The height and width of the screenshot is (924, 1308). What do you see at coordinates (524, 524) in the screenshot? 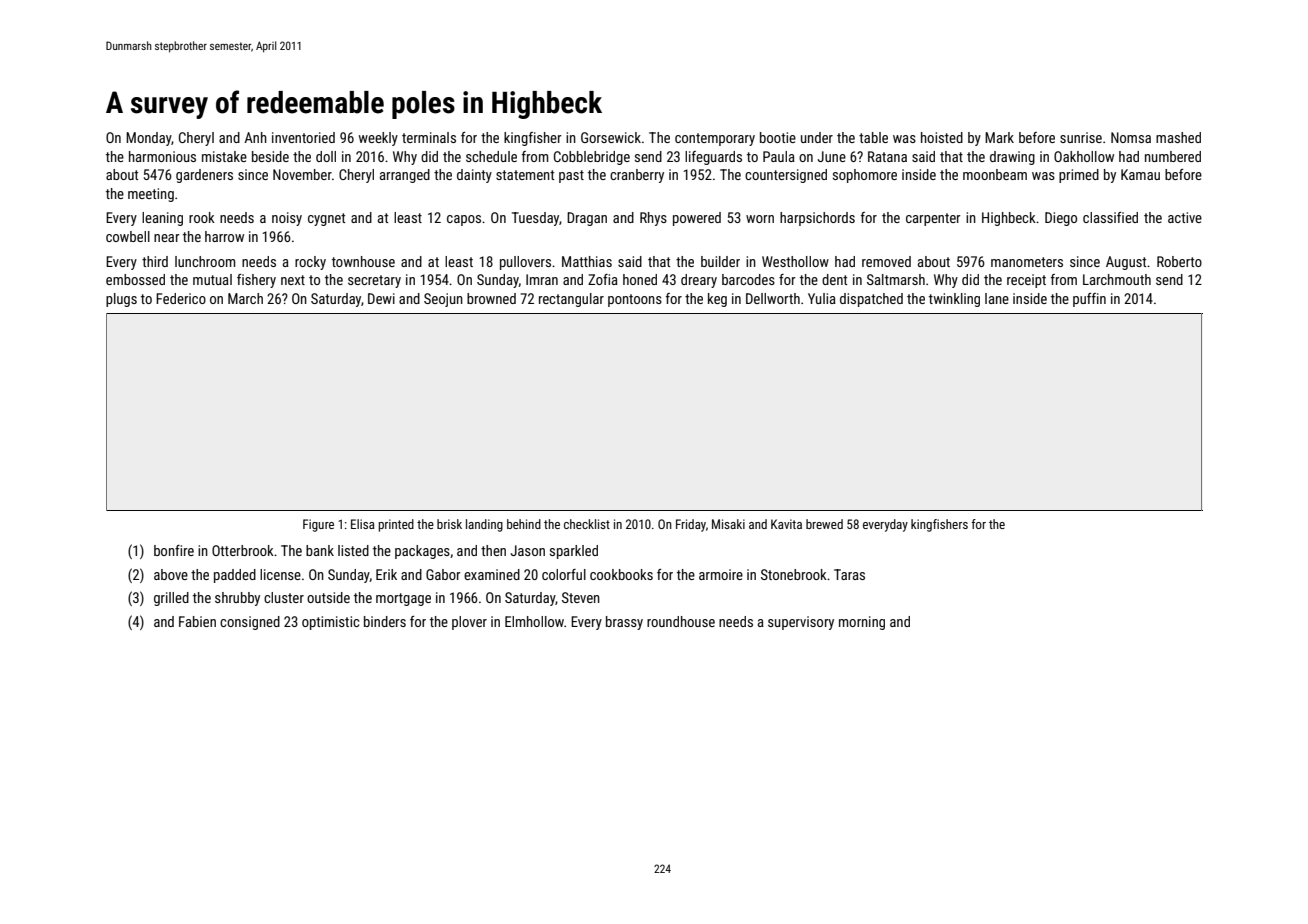
I see `behind` at bounding box center [524, 524].
